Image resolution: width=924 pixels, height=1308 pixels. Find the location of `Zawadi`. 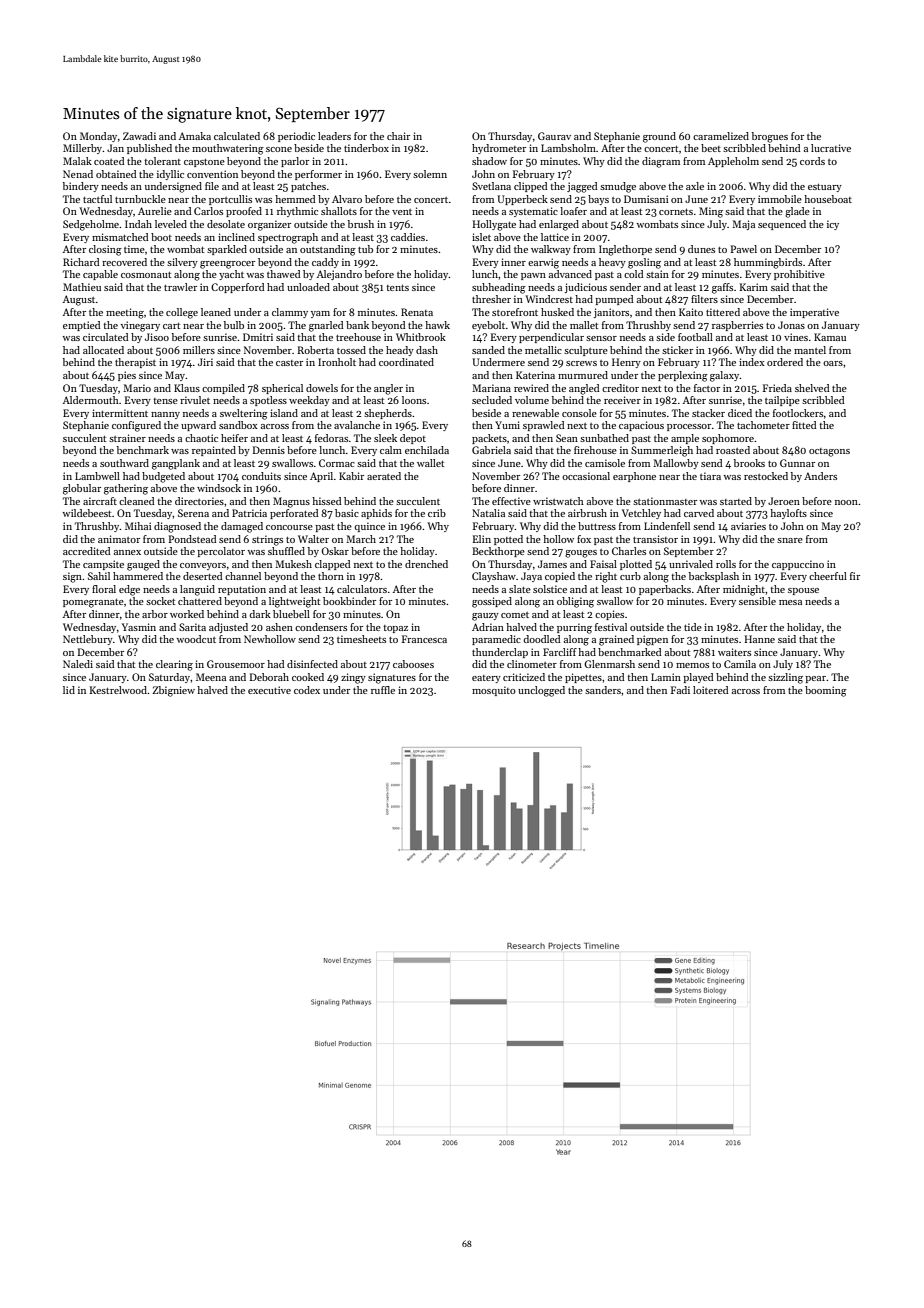

Zawadi is located at coordinates (139, 136).
